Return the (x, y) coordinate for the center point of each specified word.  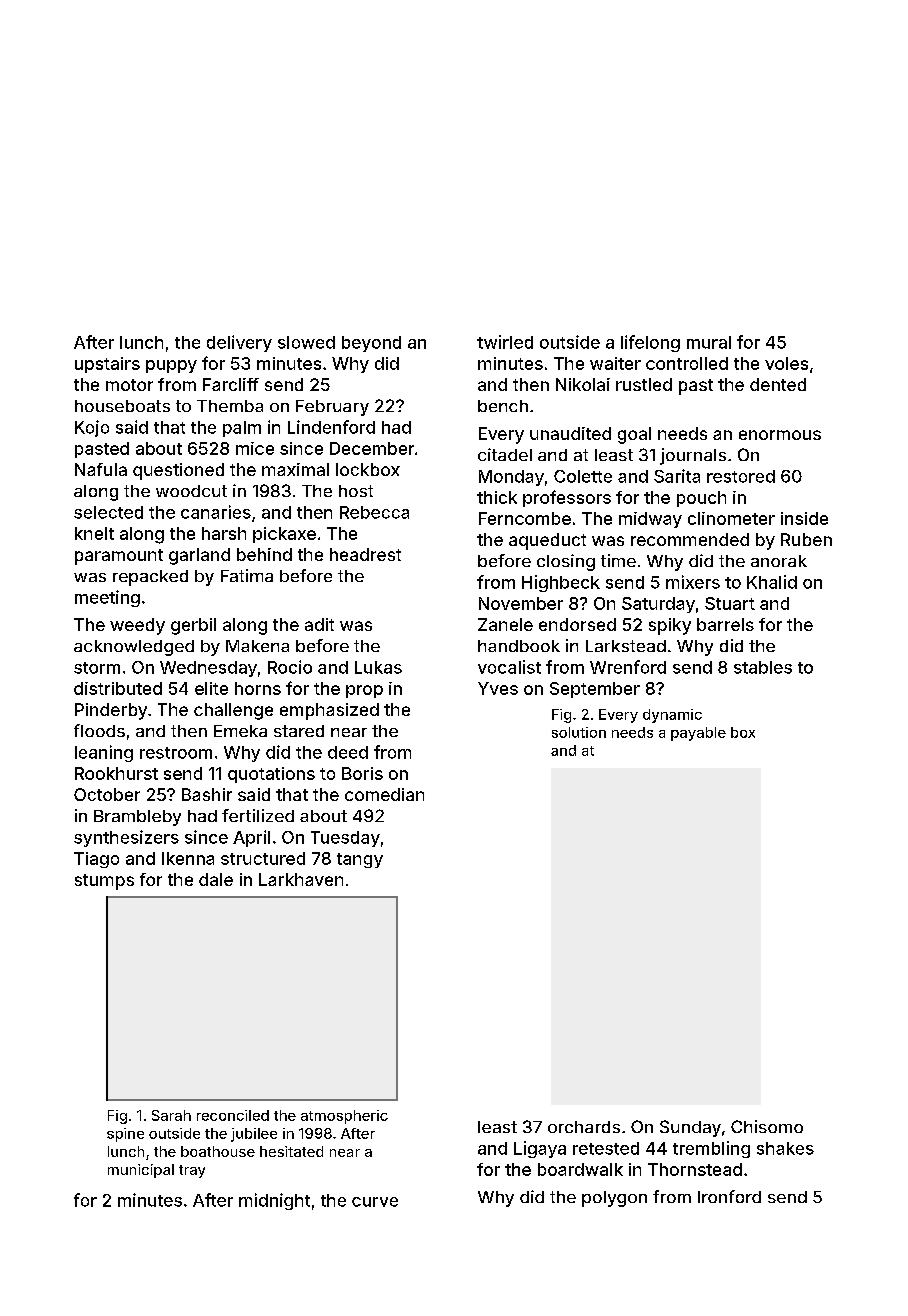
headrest (365, 554)
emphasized (329, 711)
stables (763, 667)
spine (125, 1135)
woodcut (191, 491)
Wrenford (628, 667)
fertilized (258, 815)
